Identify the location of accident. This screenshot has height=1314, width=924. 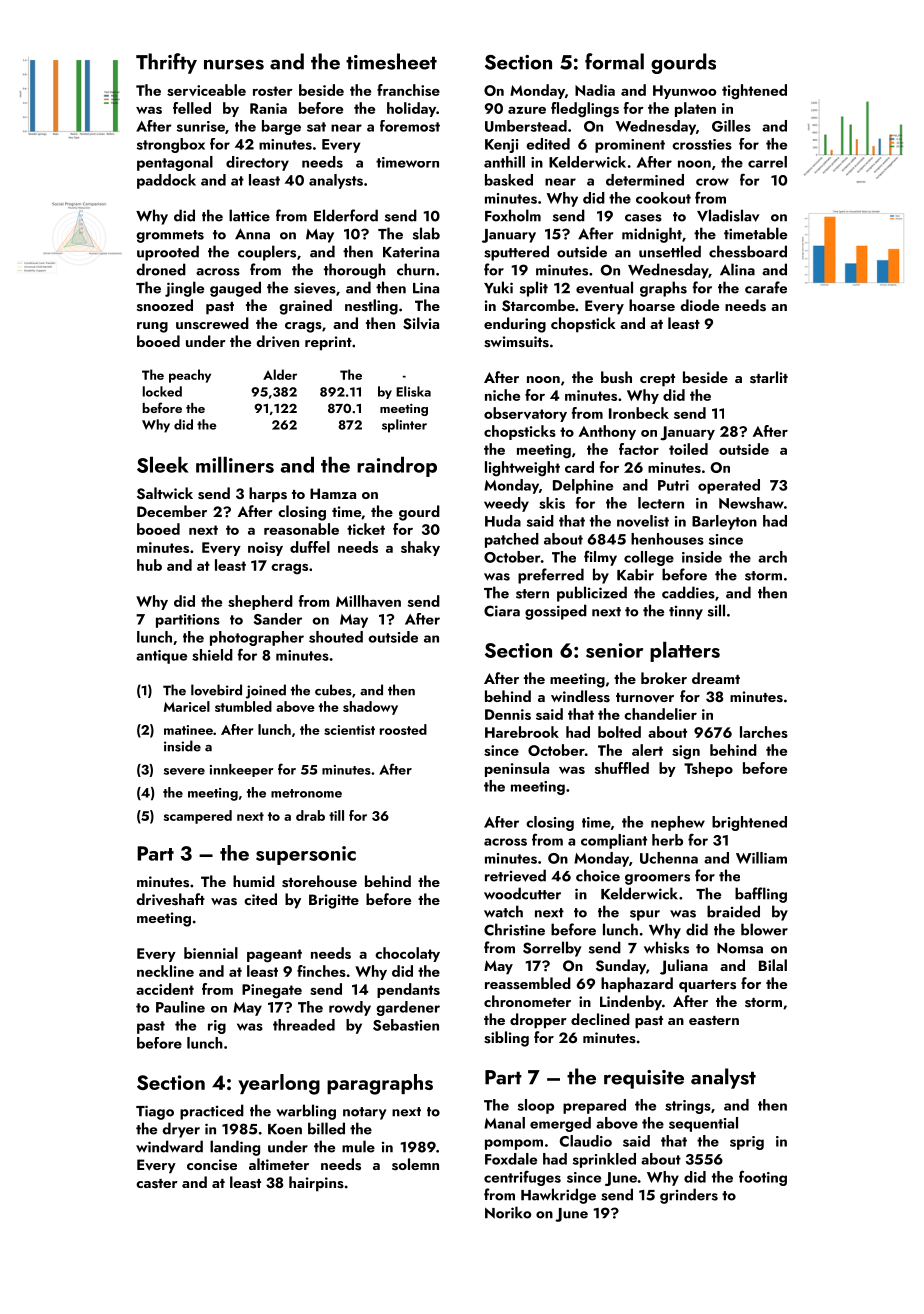
(165, 989).
